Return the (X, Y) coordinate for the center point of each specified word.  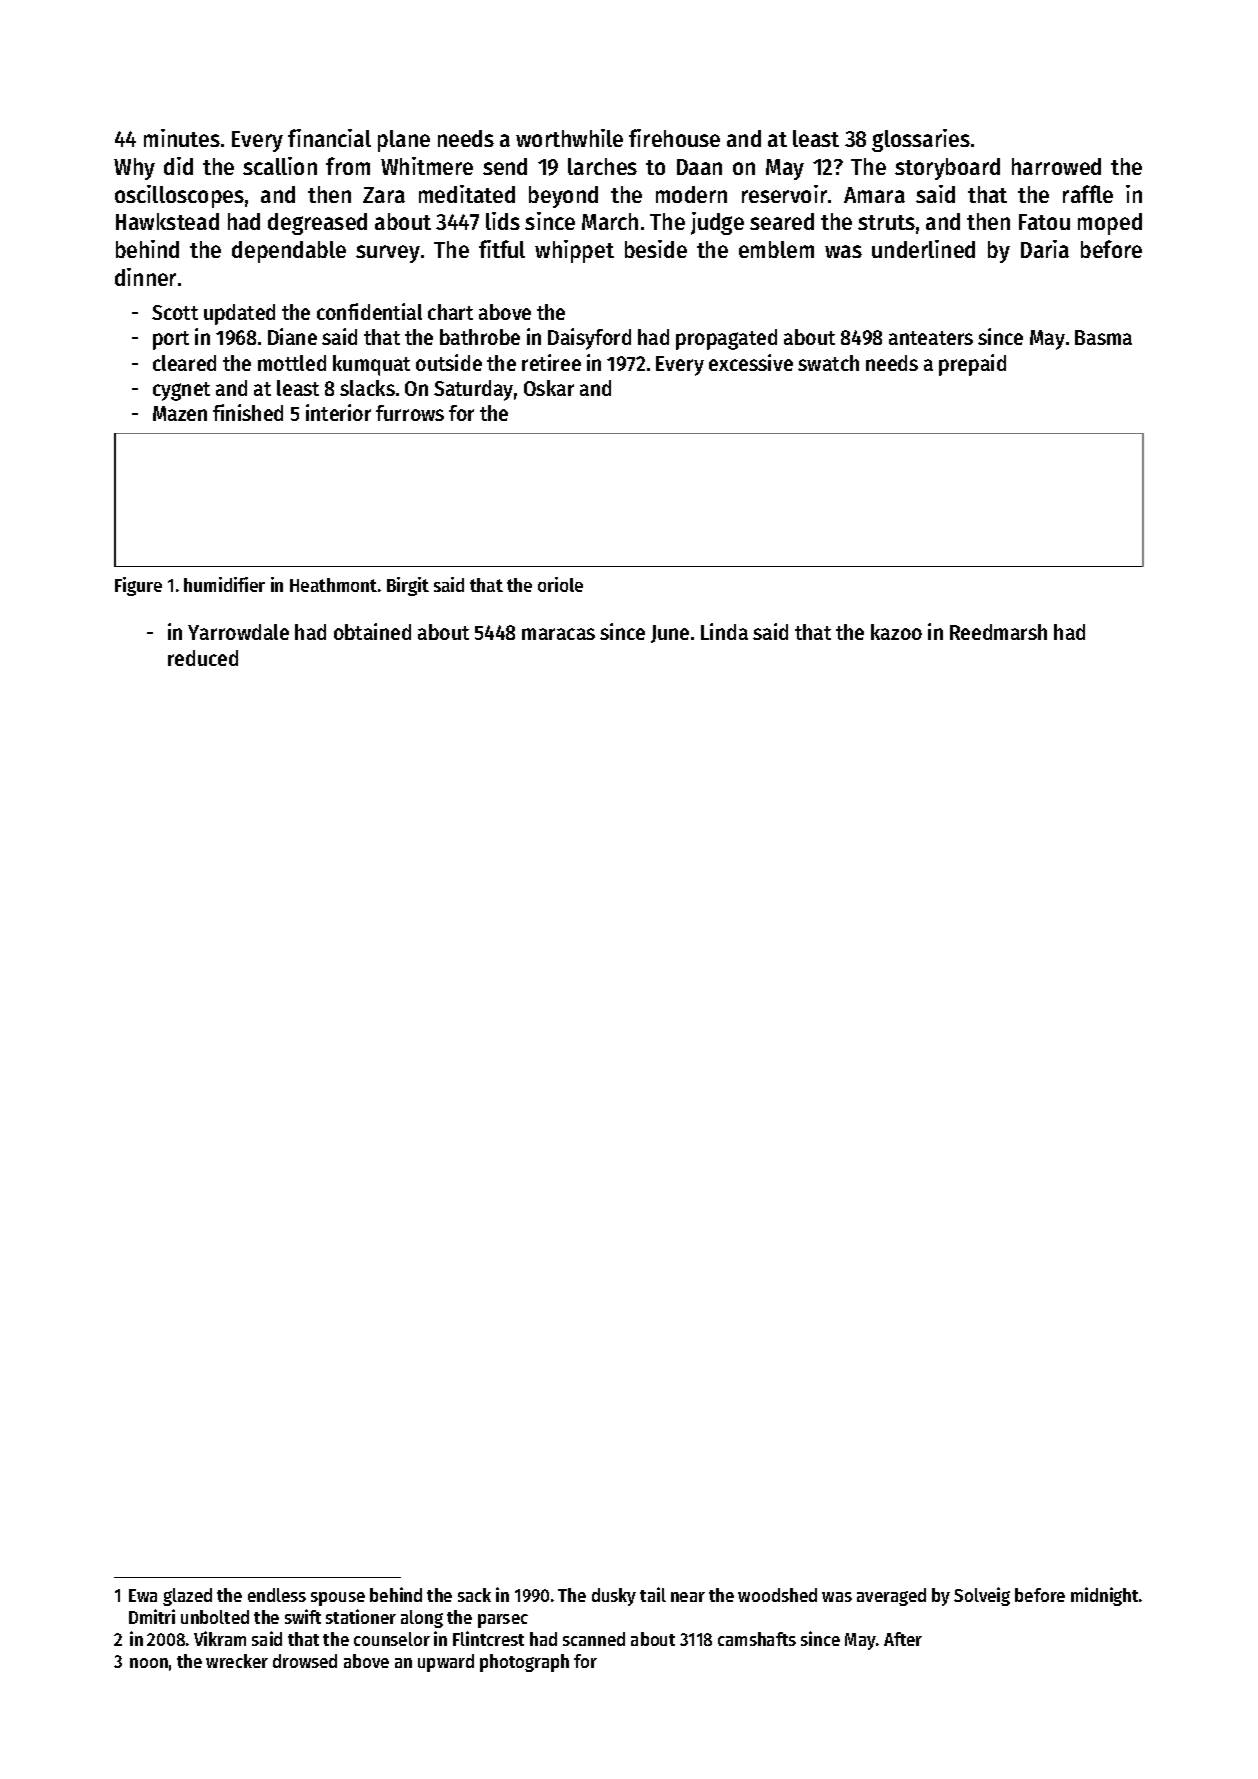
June (670, 634)
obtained (372, 631)
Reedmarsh (998, 632)
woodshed (777, 1595)
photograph (524, 1663)
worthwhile (569, 138)
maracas (558, 634)
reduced (203, 658)
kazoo (896, 632)
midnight (1104, 1596)
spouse (338, 1599)
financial (329, 138)
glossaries (921, 140)
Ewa (143, 1595)
